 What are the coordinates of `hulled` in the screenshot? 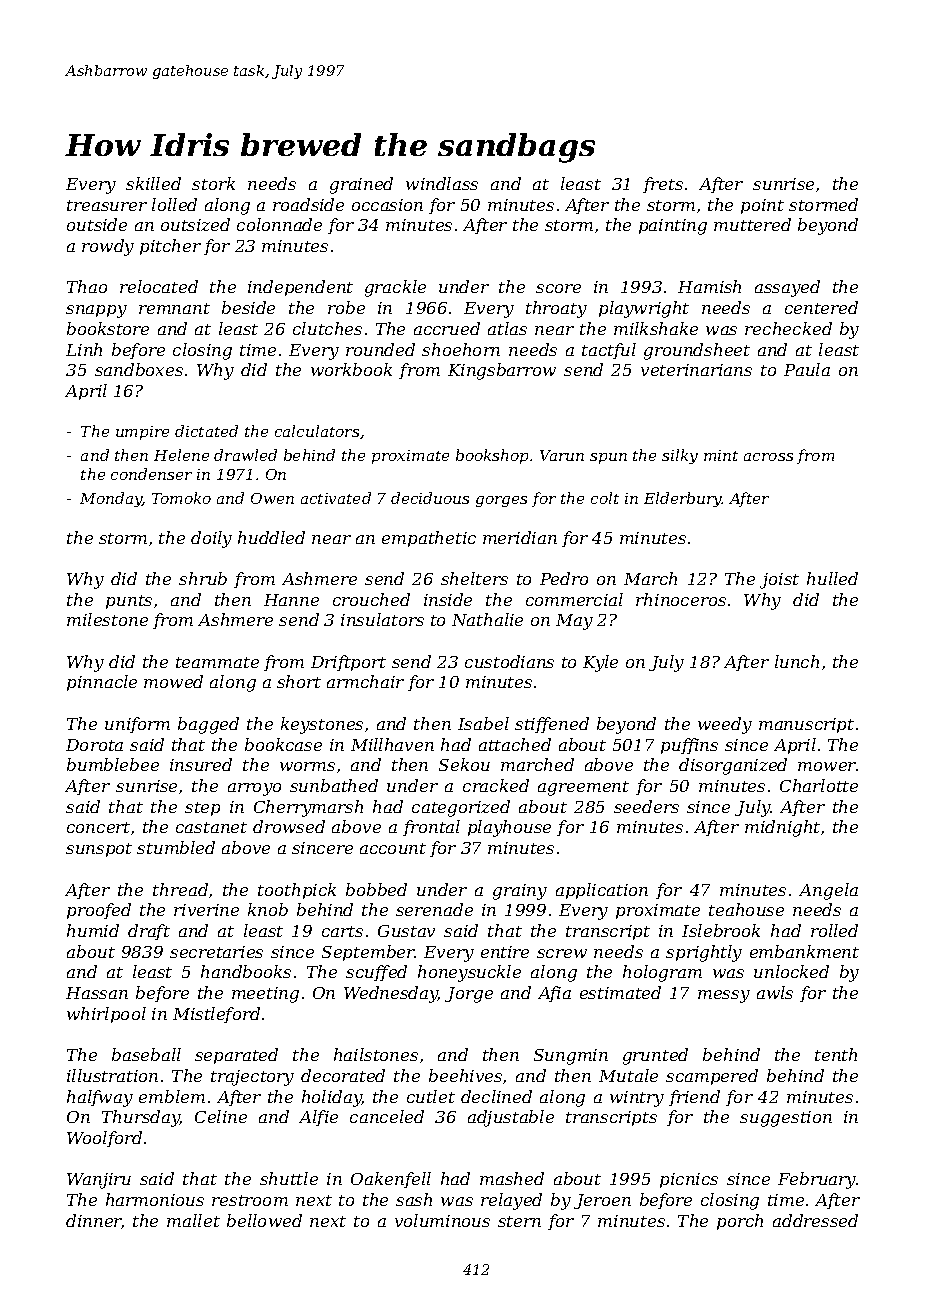 It's located at (832, 578).
